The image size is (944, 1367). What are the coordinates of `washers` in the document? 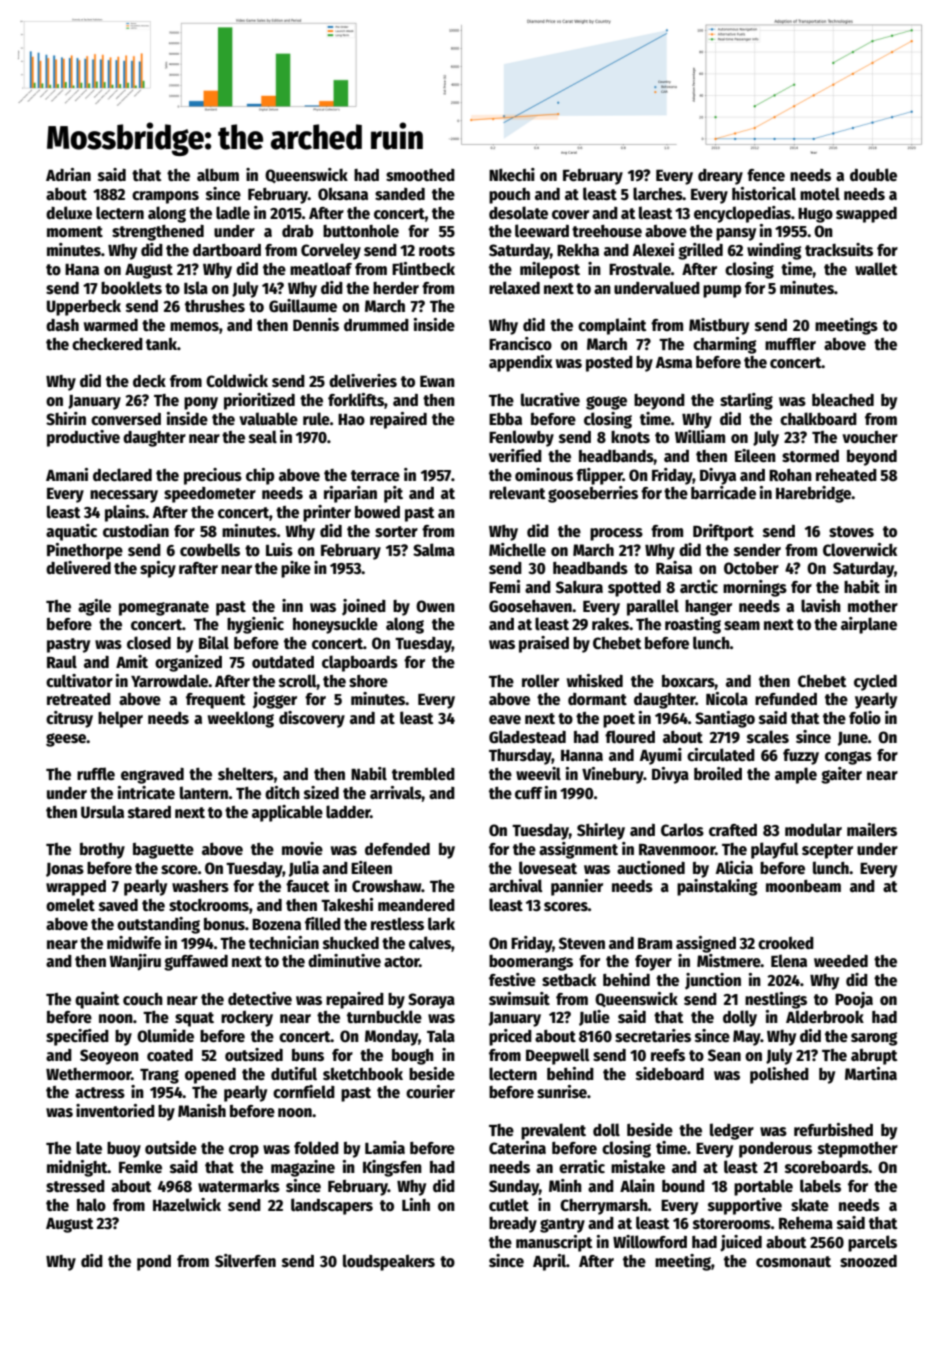 It's located at (200, 886).
